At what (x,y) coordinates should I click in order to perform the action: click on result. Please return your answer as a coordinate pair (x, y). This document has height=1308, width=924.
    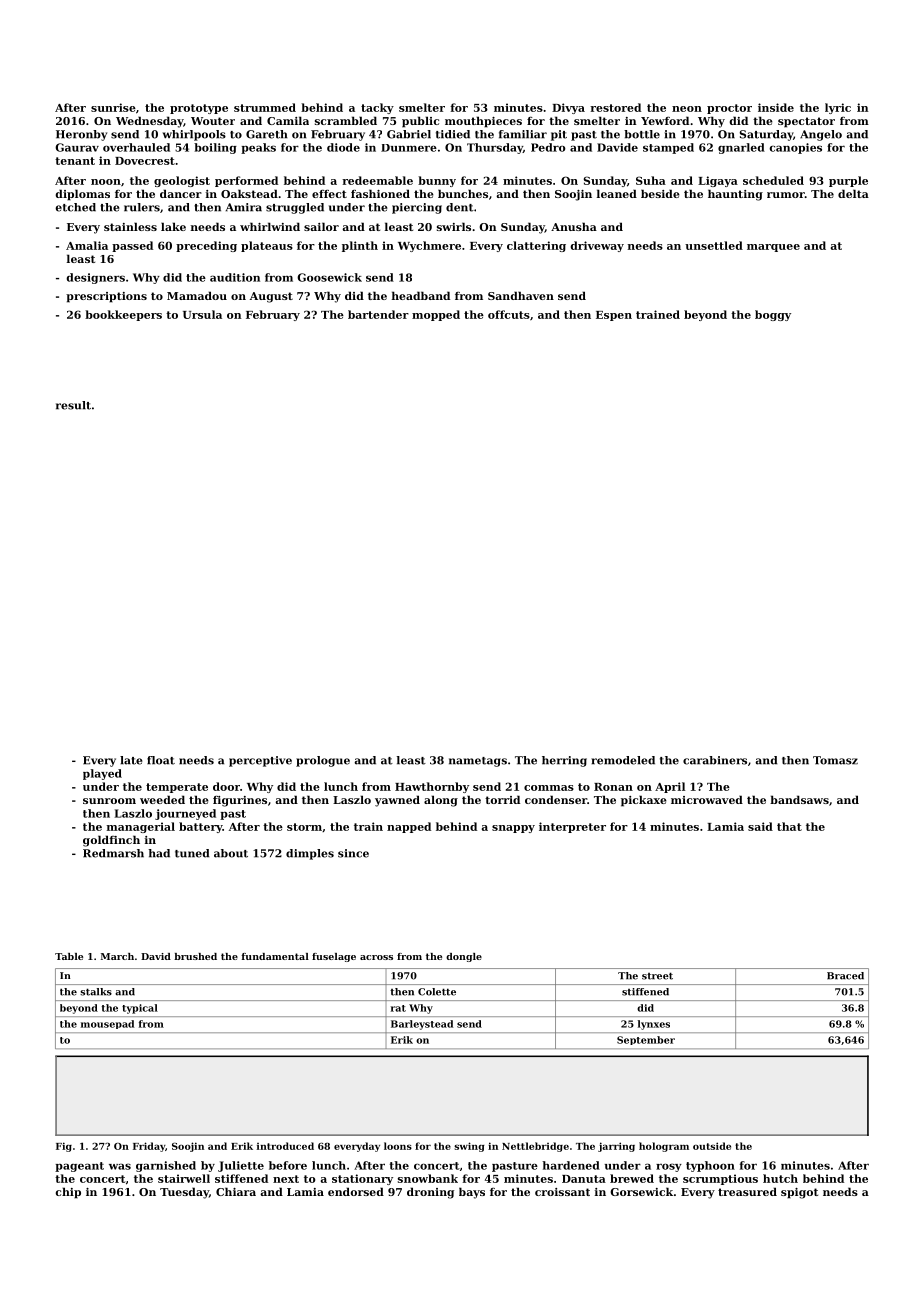
    Looking at the image, I should click on (73, 405).
